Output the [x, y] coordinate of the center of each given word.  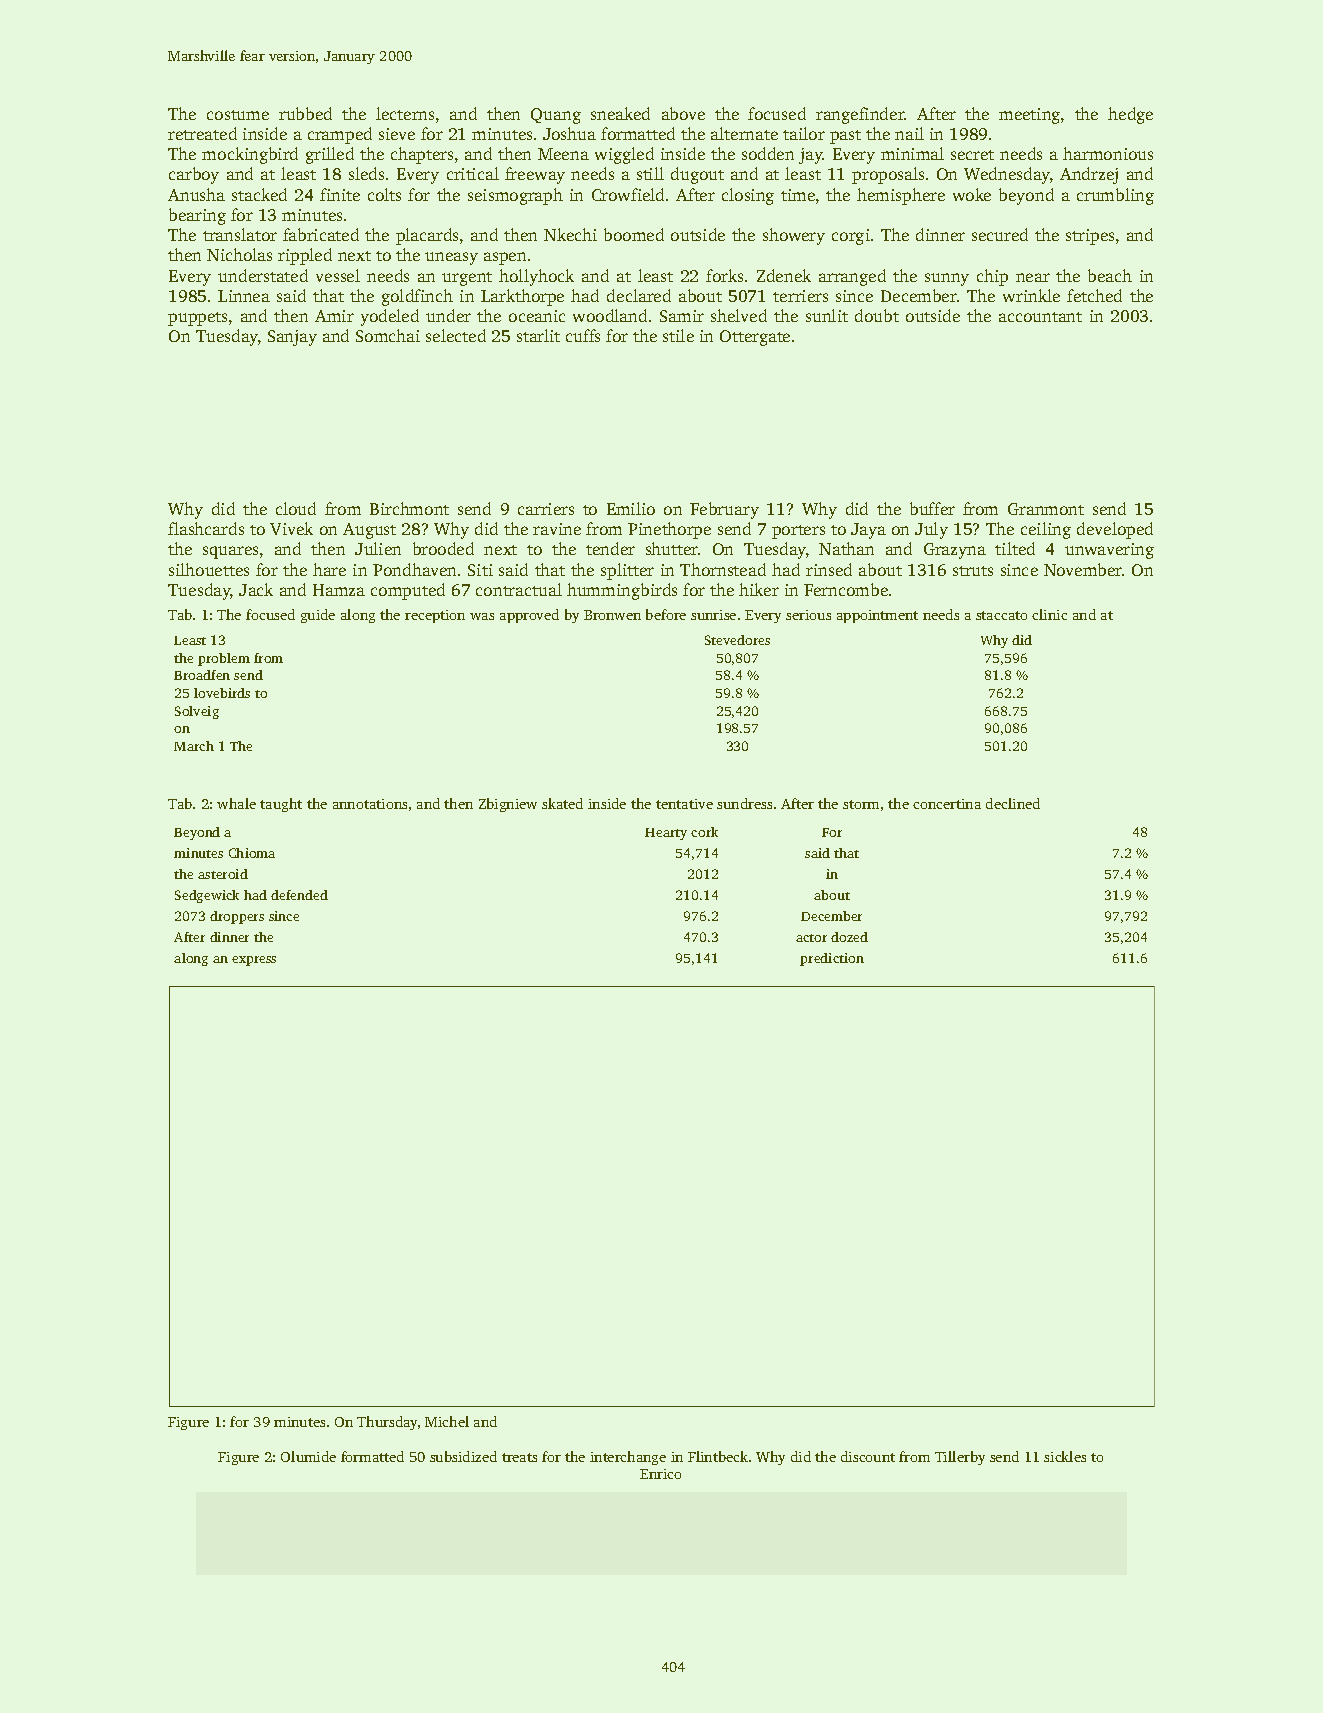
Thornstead [723, 569]
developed [1115, 530]
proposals [888, 175]
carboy [194, 175]
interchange [628, 1458]
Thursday [387, 1423]
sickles [1065, 1456]
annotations [370, 804]
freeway [535, 175]
